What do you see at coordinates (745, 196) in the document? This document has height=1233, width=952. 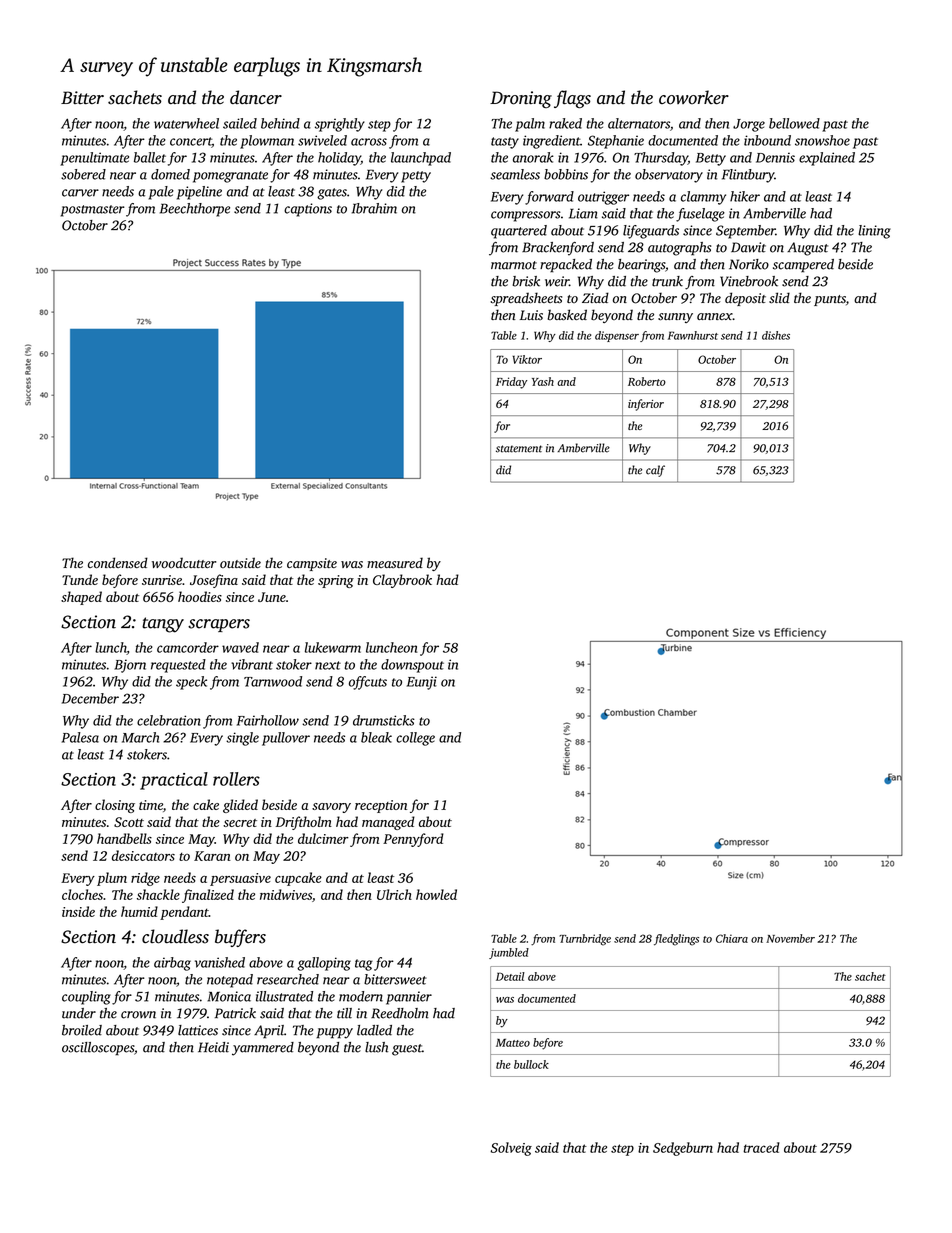 I see `hiker` at bounding box center [745, 196].
